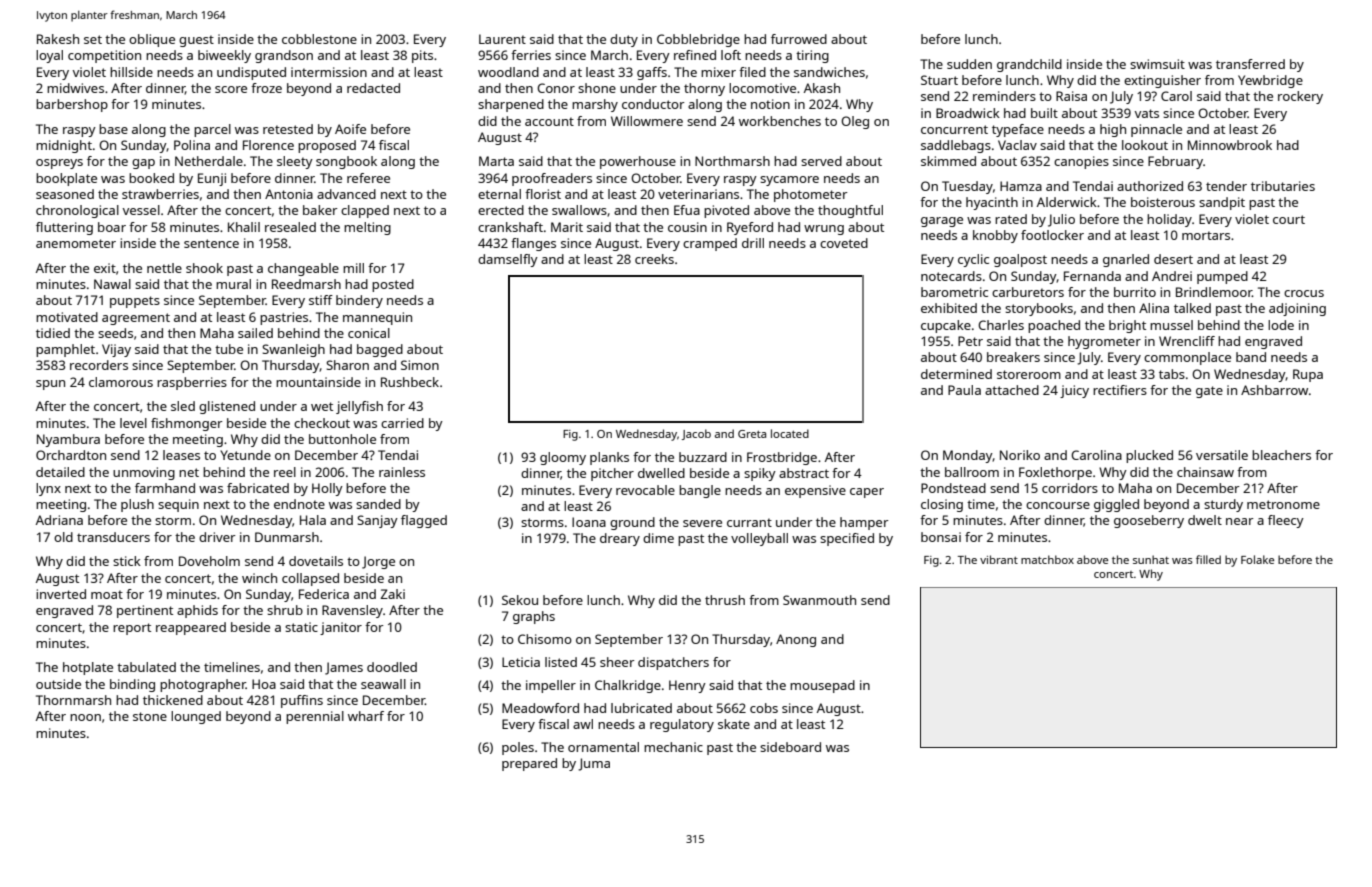 This image has height=887, width=1372. Describe the element at coordinates (696, 434) in the image. I see `Jacob` at that location.
